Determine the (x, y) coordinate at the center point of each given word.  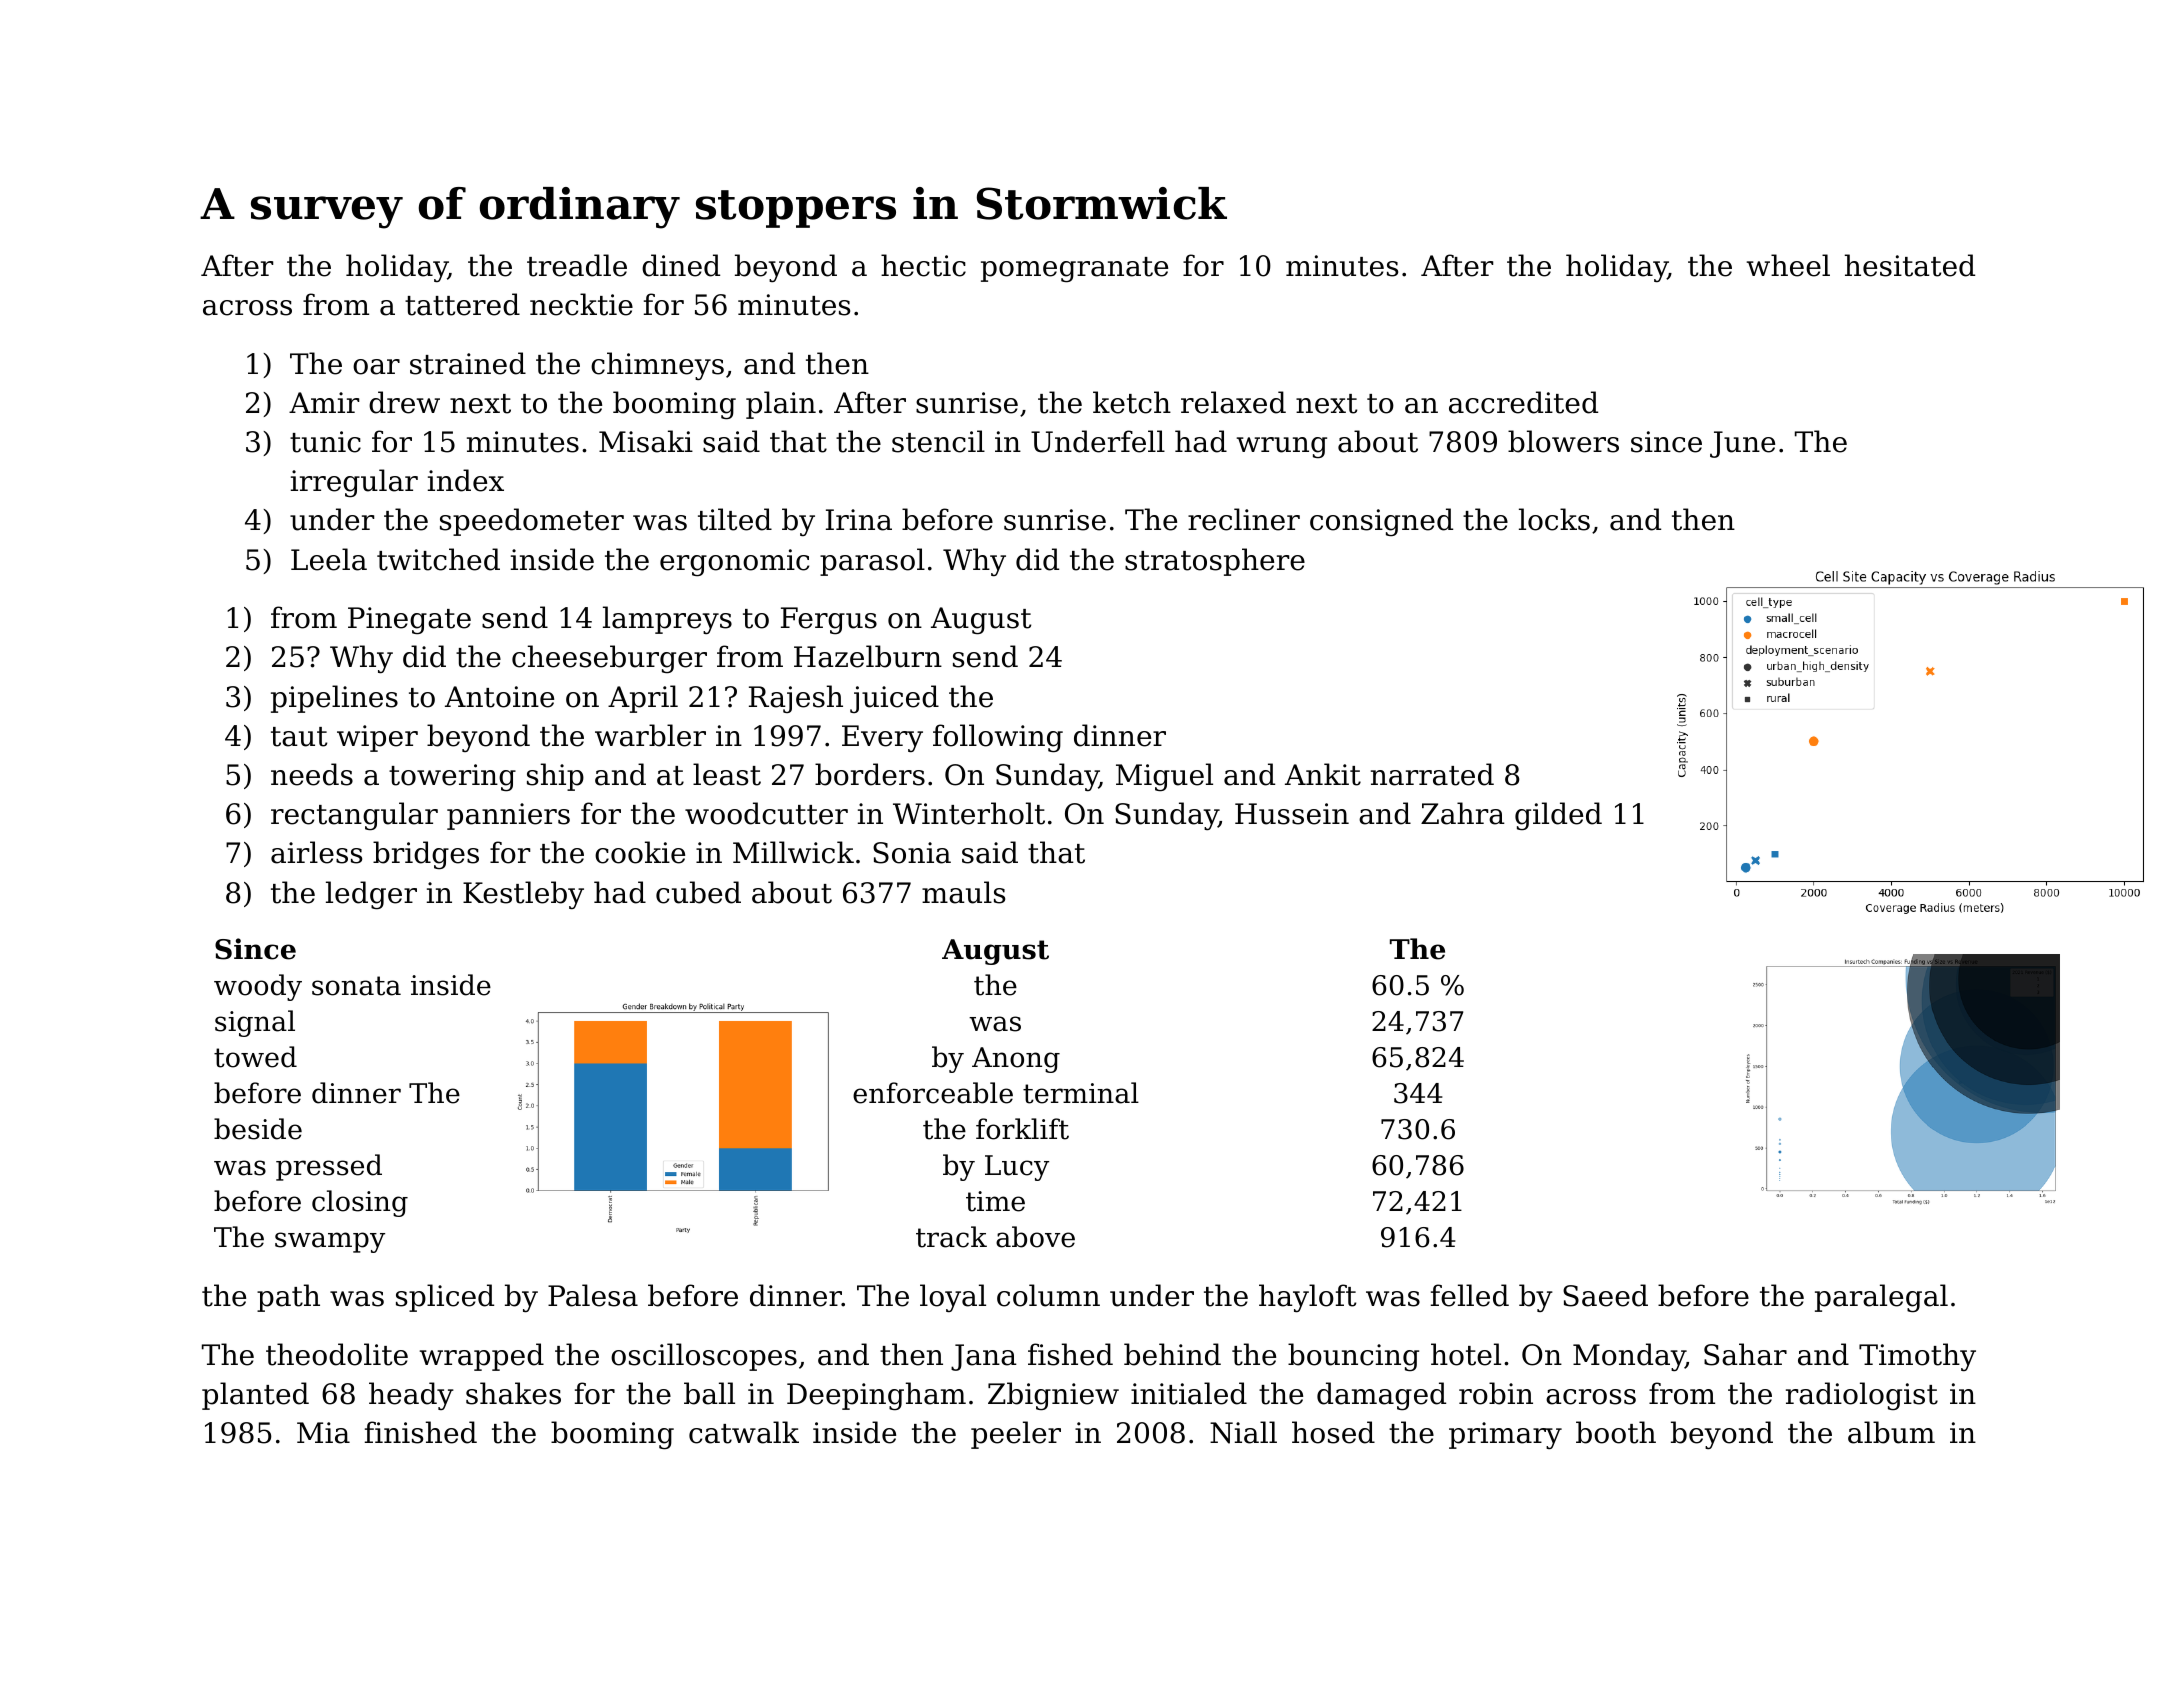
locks (1554, 519)
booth (1616, 1432)
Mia (323, 1433)
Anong (1016, 1060)
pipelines (334, 699)
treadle (577, 265)
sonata (356, 986)
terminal (1081, 1093)
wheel (1788, 265)
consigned (1381, 522)
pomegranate (1074, 270)
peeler (1016, 1435)
